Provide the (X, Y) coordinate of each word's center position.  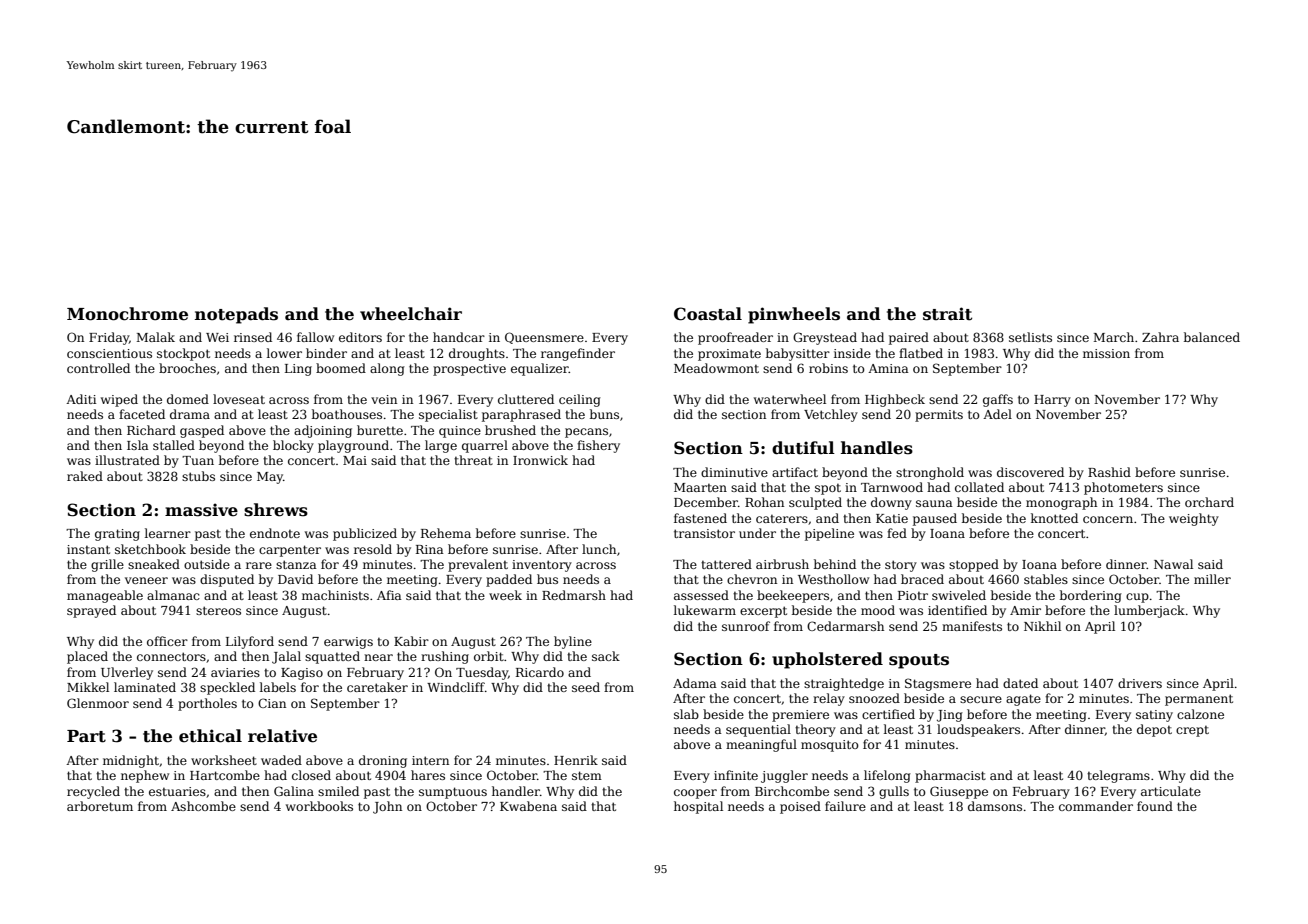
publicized (365, 534)
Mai (355, 460)
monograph (1061, 503)
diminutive (734, 472)
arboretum (100, 806)
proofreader (735, 338)
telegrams (1118, 776)
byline (573, 642)
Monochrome (127, 314)
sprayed (91, 611)
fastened (700, 518)
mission (1106, 353)
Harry (1052, 401)
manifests (972, 626)
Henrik (576, 760)
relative (282, 736)
